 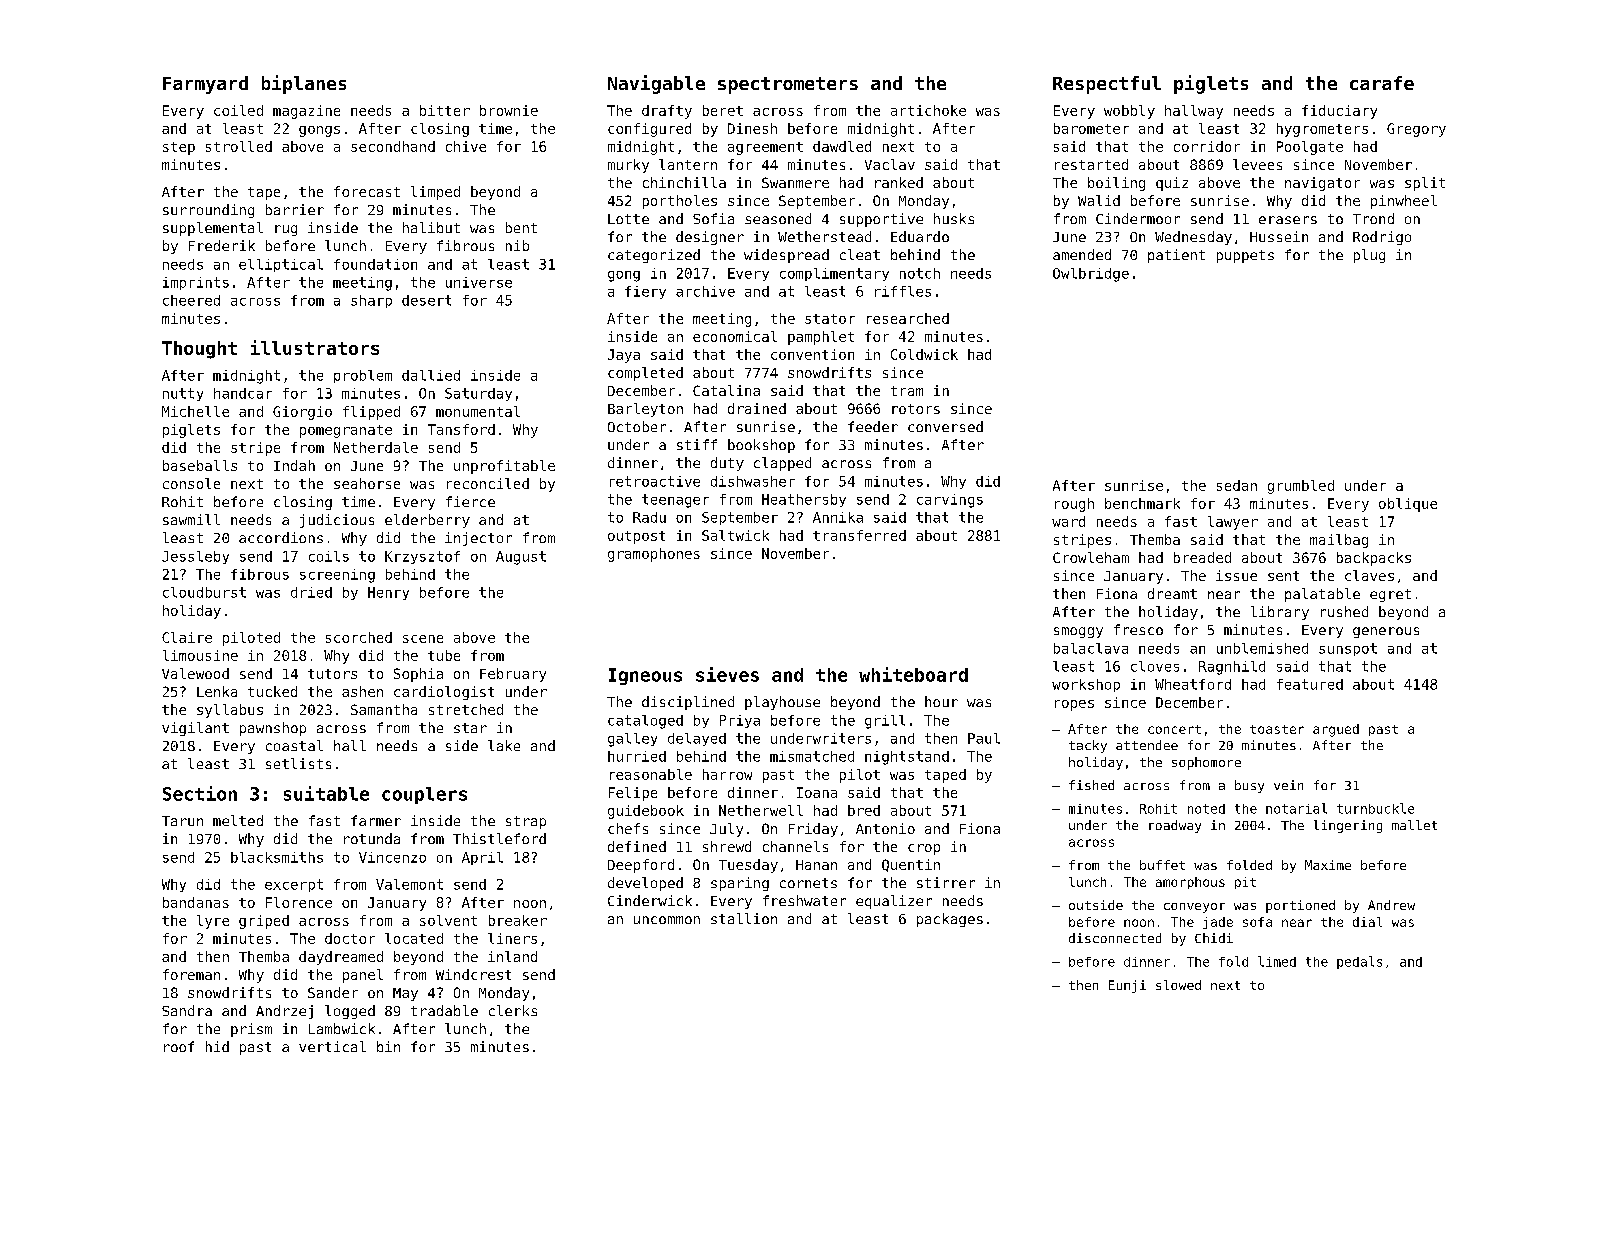 What do you see at coordinates (1257, 164) in the screenshot?
I see `levees` at bounding box center [1257, 164].
